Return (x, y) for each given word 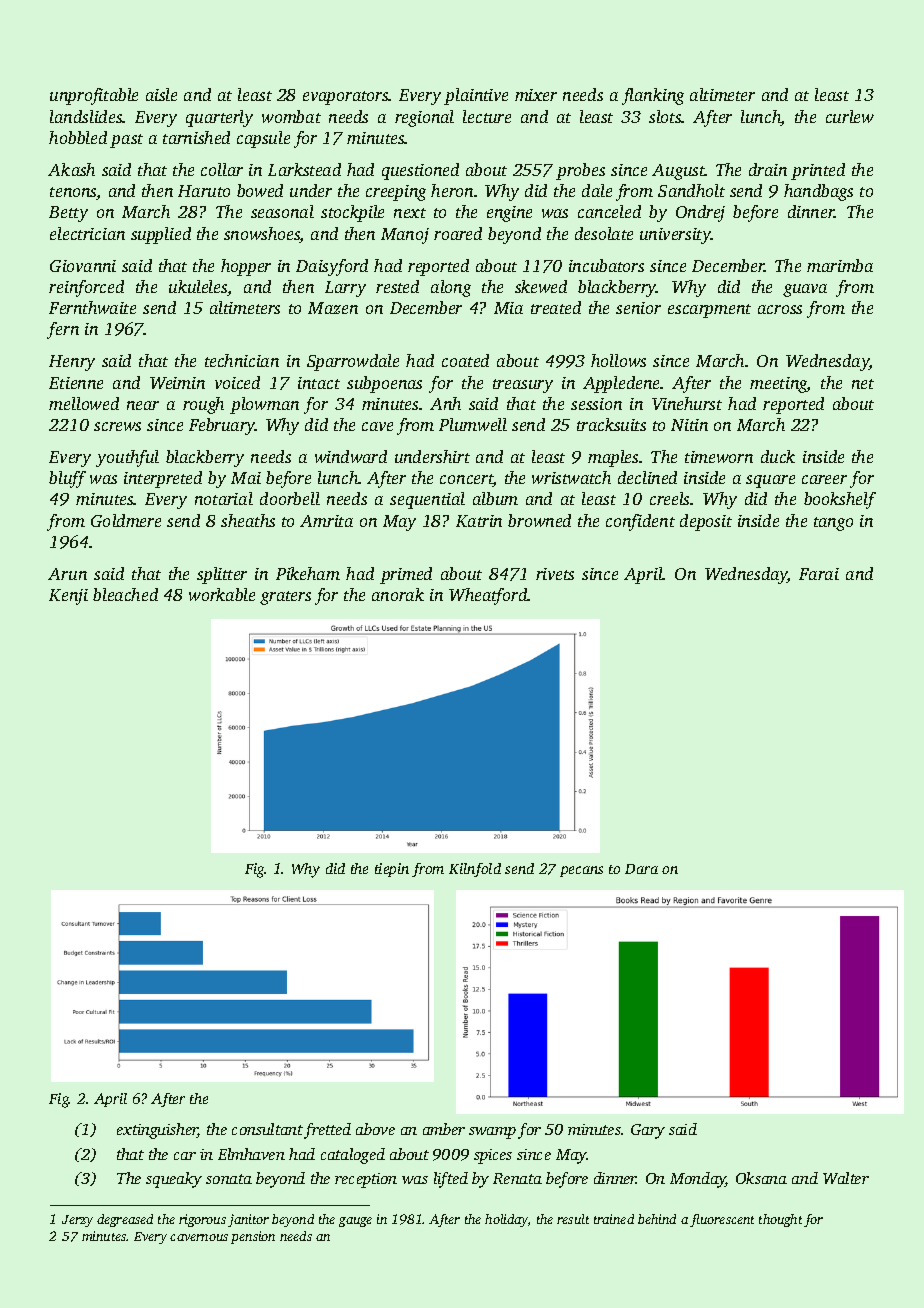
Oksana (761, 1178)
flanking (653, 96)
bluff (67, 479)
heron (452, 190)
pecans (581, 871)
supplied (161, 235)
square (770, 481)
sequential (427, 500)
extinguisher (157, 1131)
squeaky (174, 1180)
